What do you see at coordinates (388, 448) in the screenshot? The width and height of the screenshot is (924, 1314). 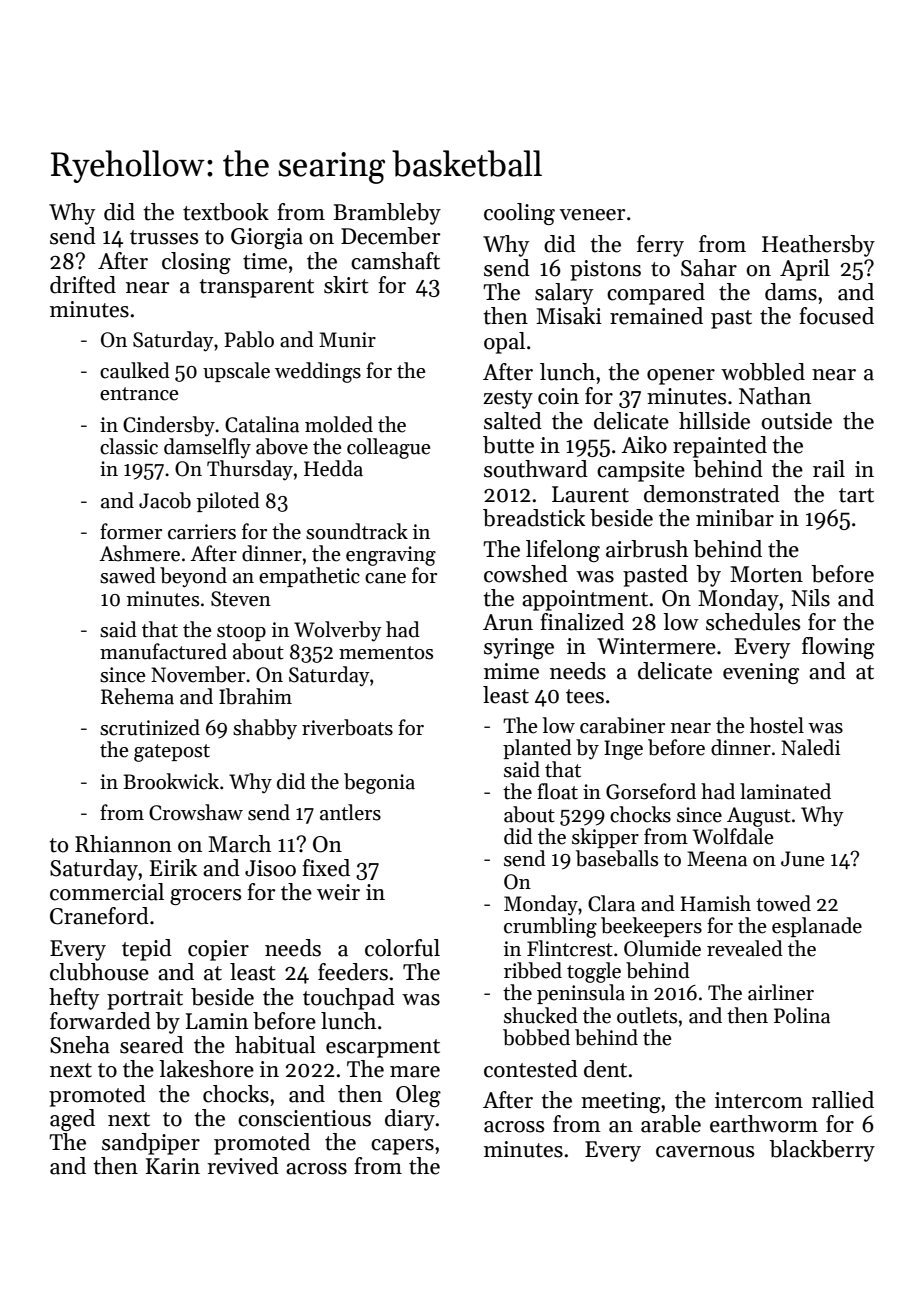 I see `colleague` at bounding box center [388, 448].
